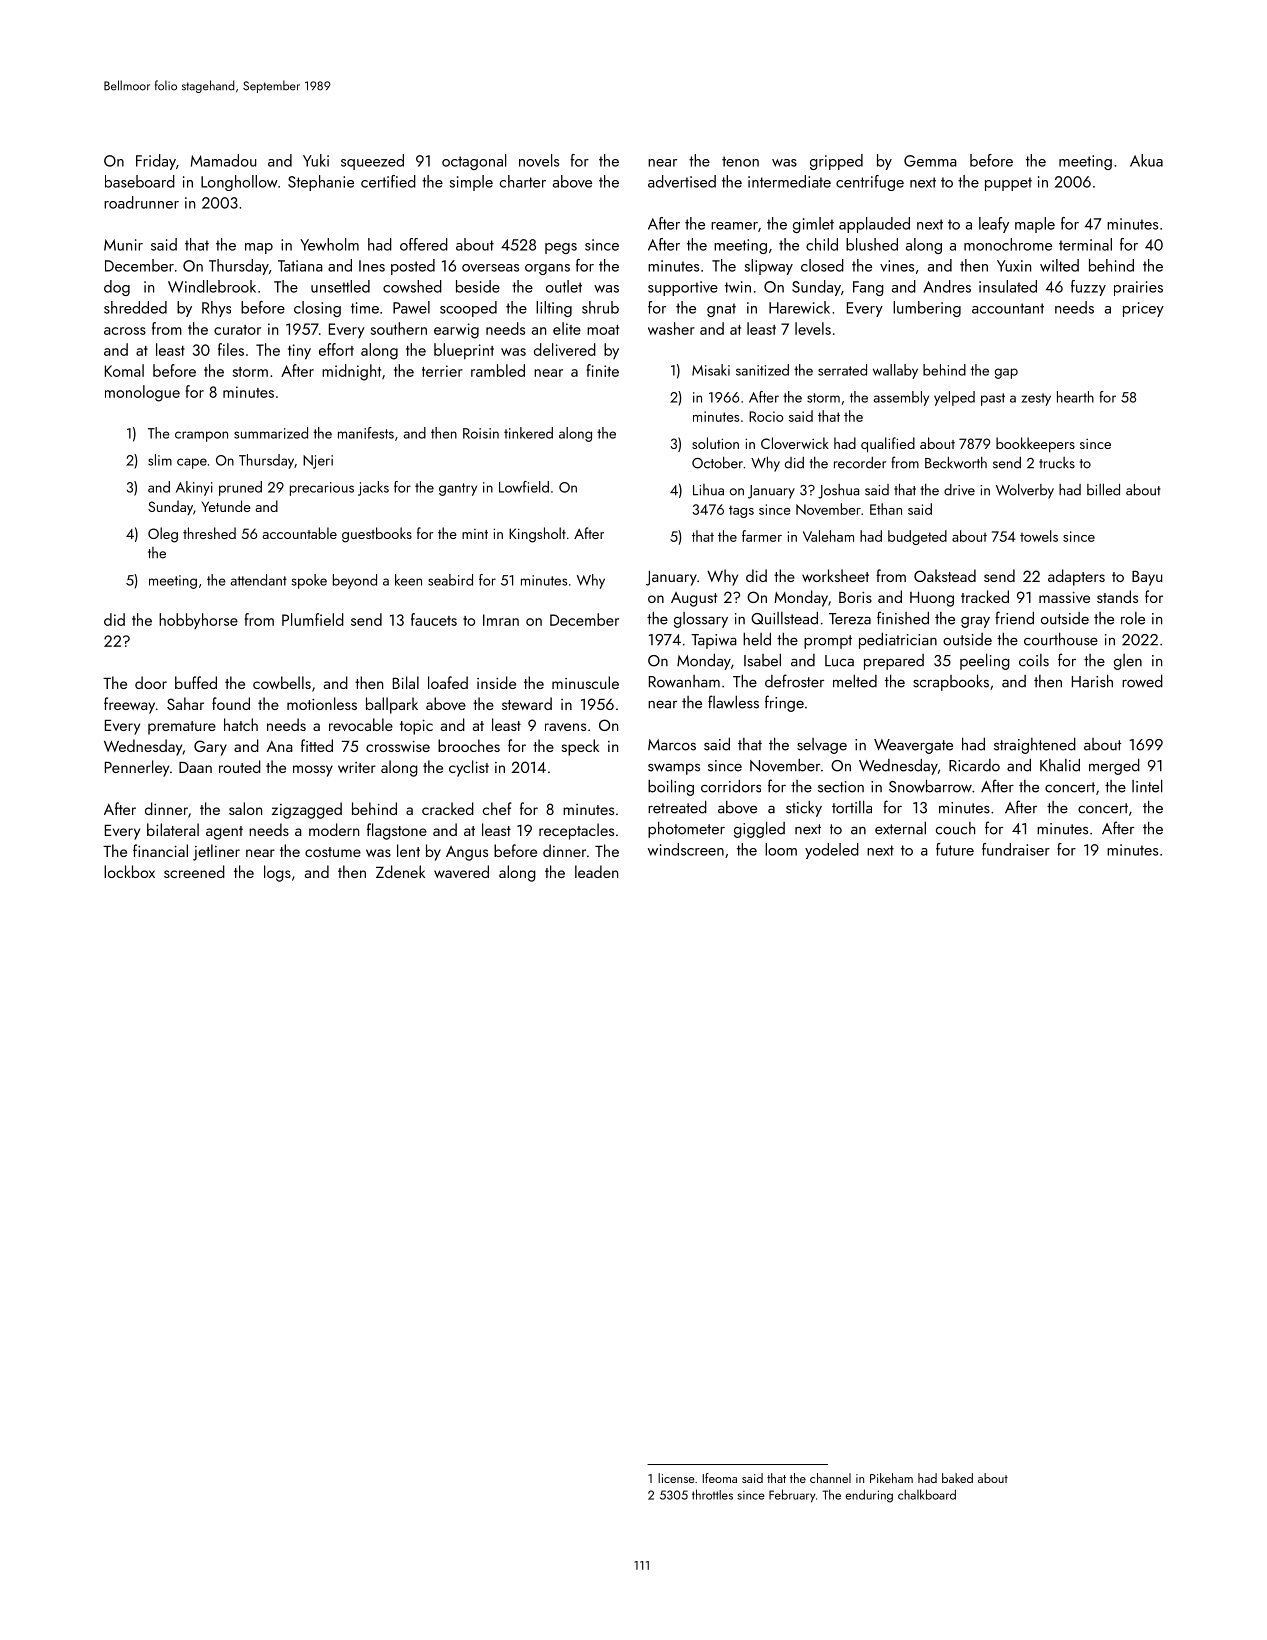  I want to click on steward, so click(527, 703).
